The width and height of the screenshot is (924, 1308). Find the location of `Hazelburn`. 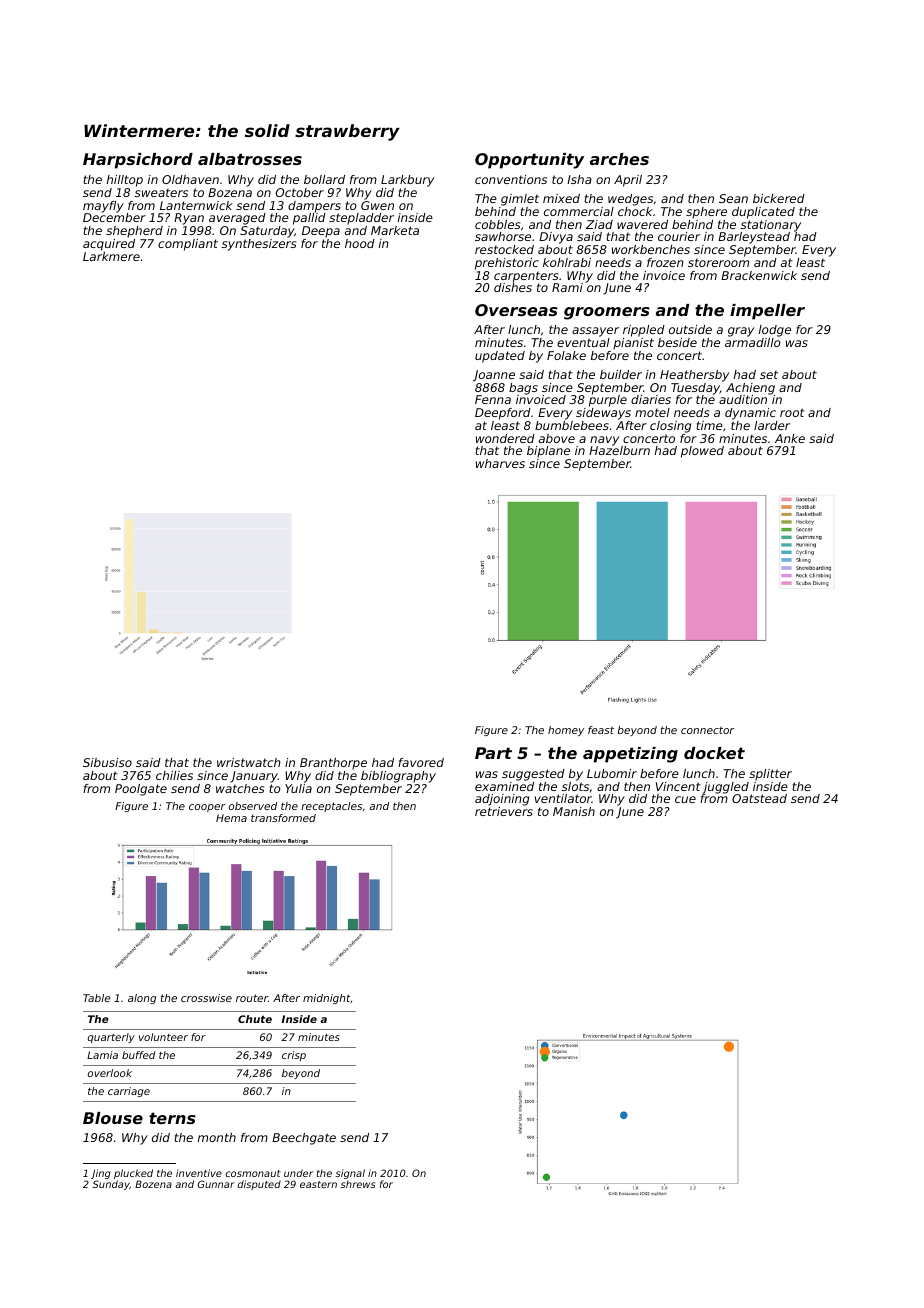

Hazelburn is located at coordinates (619, 450).
